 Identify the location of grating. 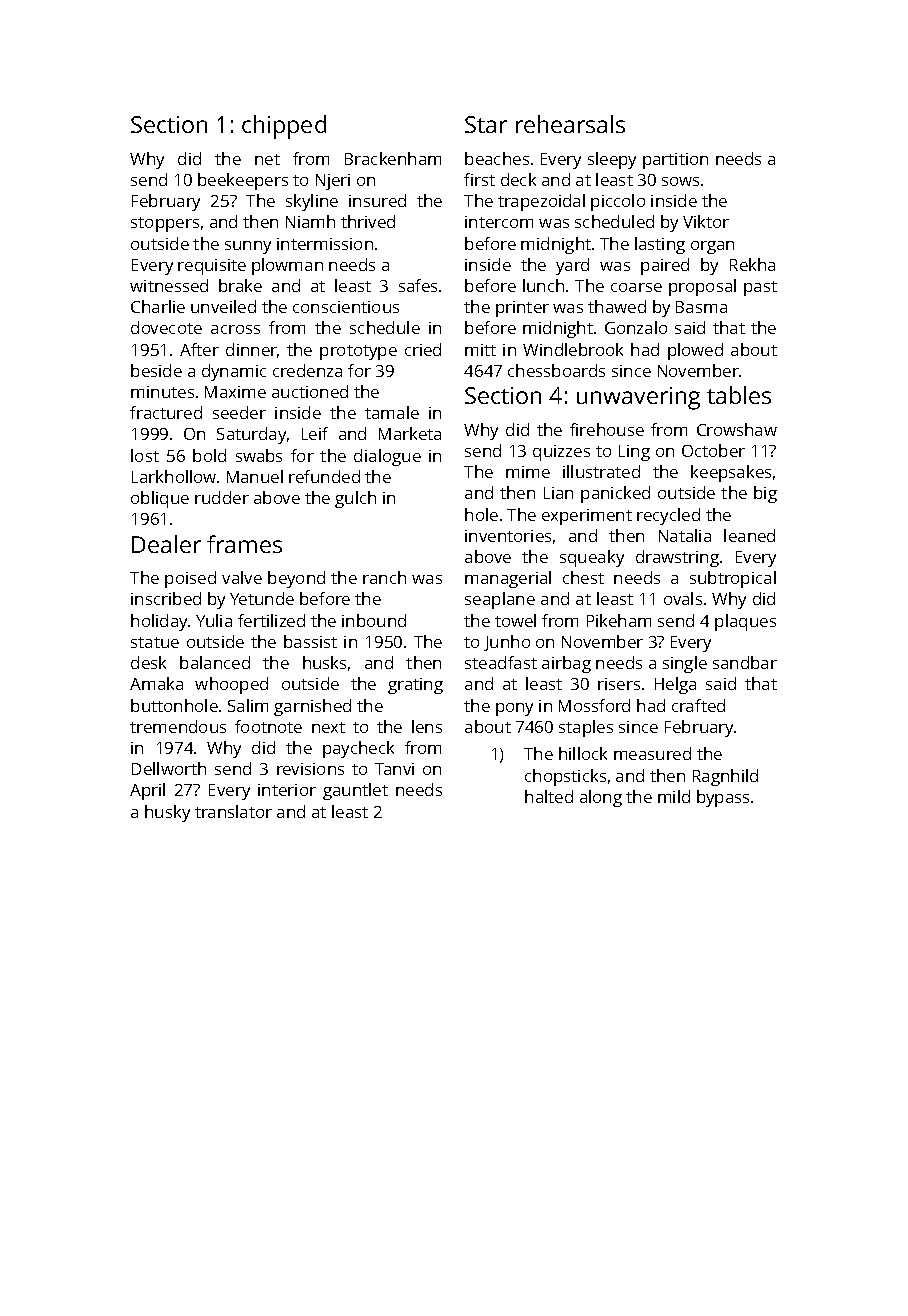
(415, 686).
